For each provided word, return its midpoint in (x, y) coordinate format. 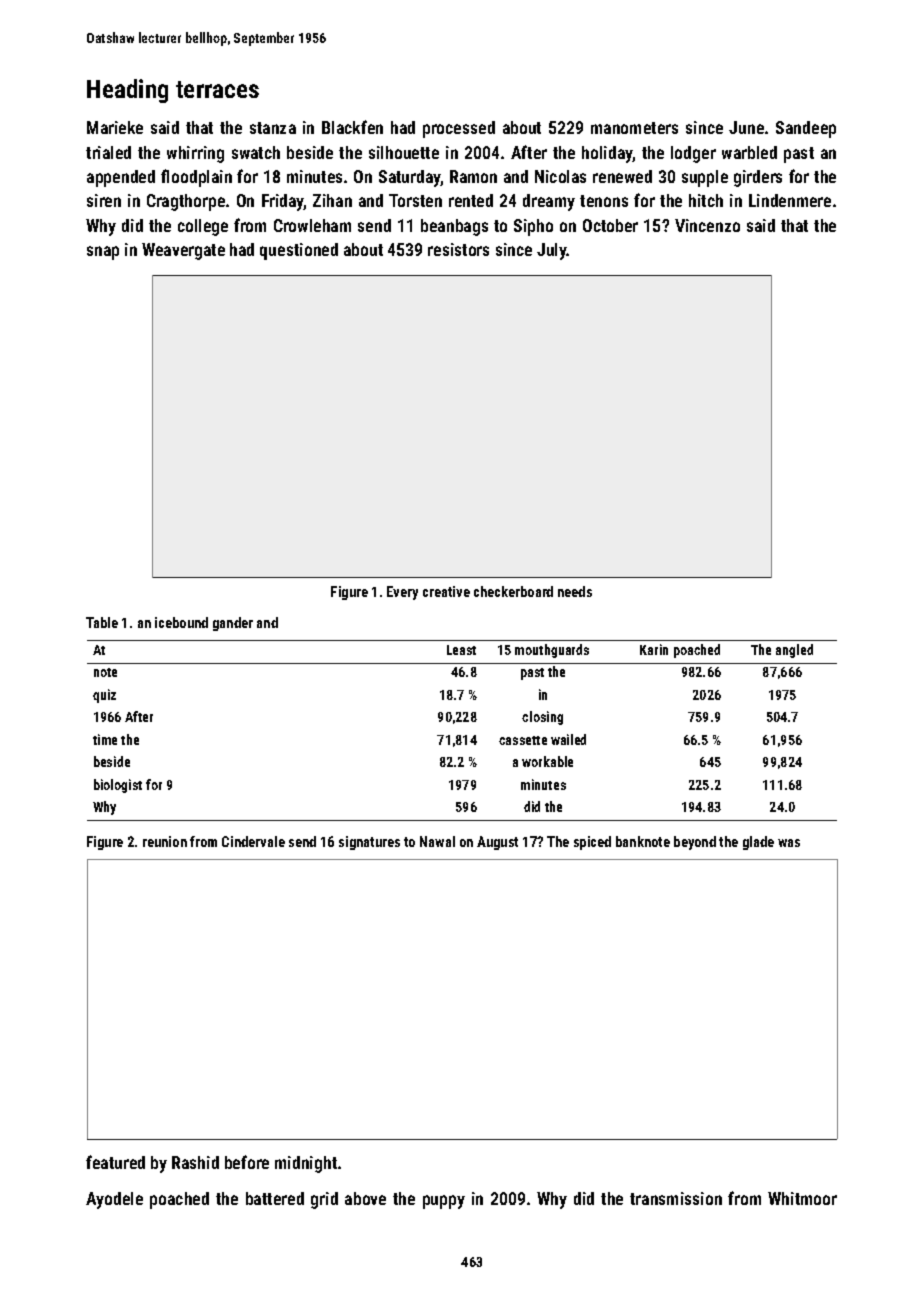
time (105, 739)
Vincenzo (707, 225)
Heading (127, 91)
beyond (695, 843)
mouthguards (552, 651)
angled (794, 651)
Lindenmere (790, 200)
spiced (592, 843)
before (247, 1162)
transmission (676, 1198)
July (552, 251)
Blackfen (352, 127)
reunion (165, 841)
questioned (299, 251)
